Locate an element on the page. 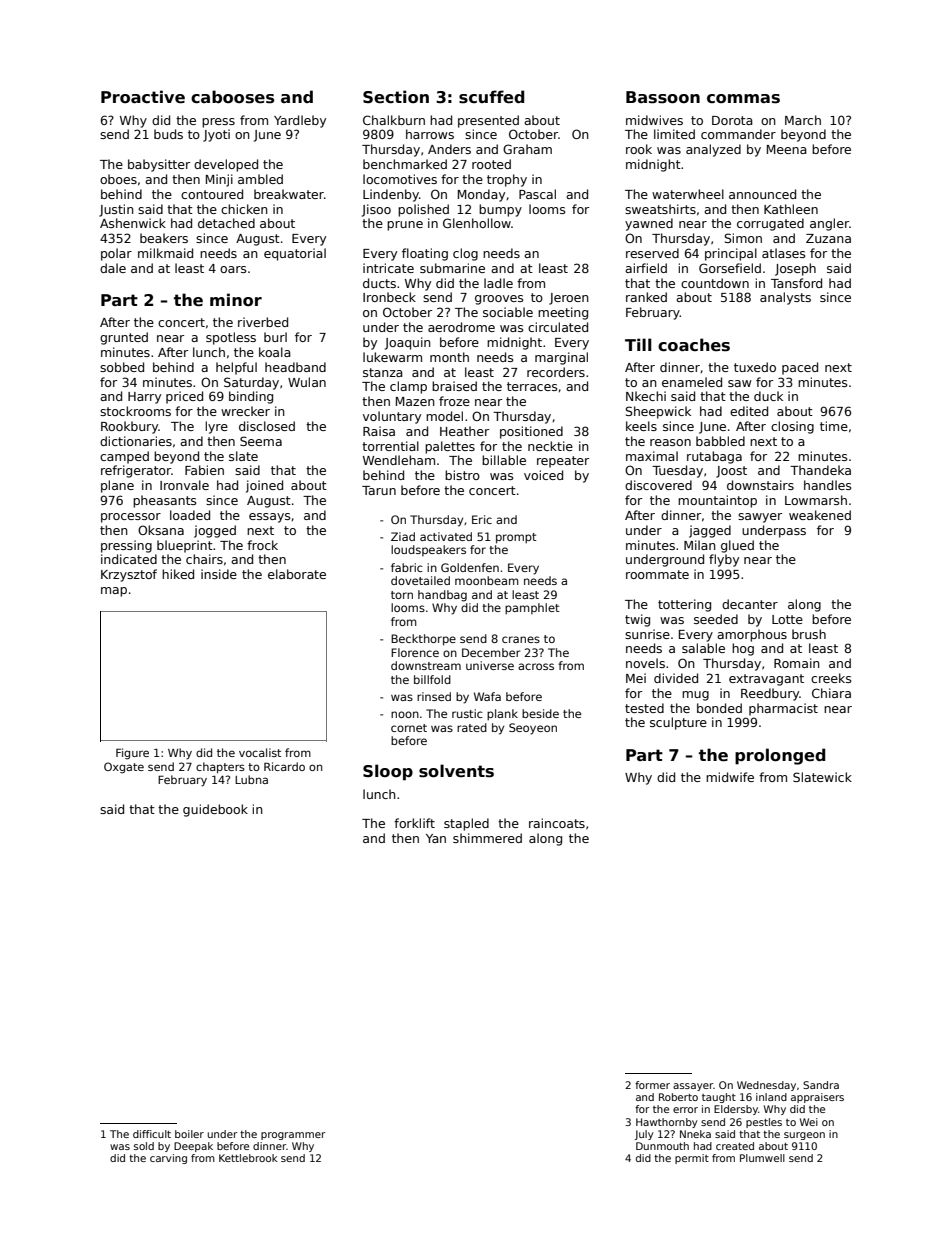 The image size is (952, 1233). midwife is located at coordinates (730, 777).
